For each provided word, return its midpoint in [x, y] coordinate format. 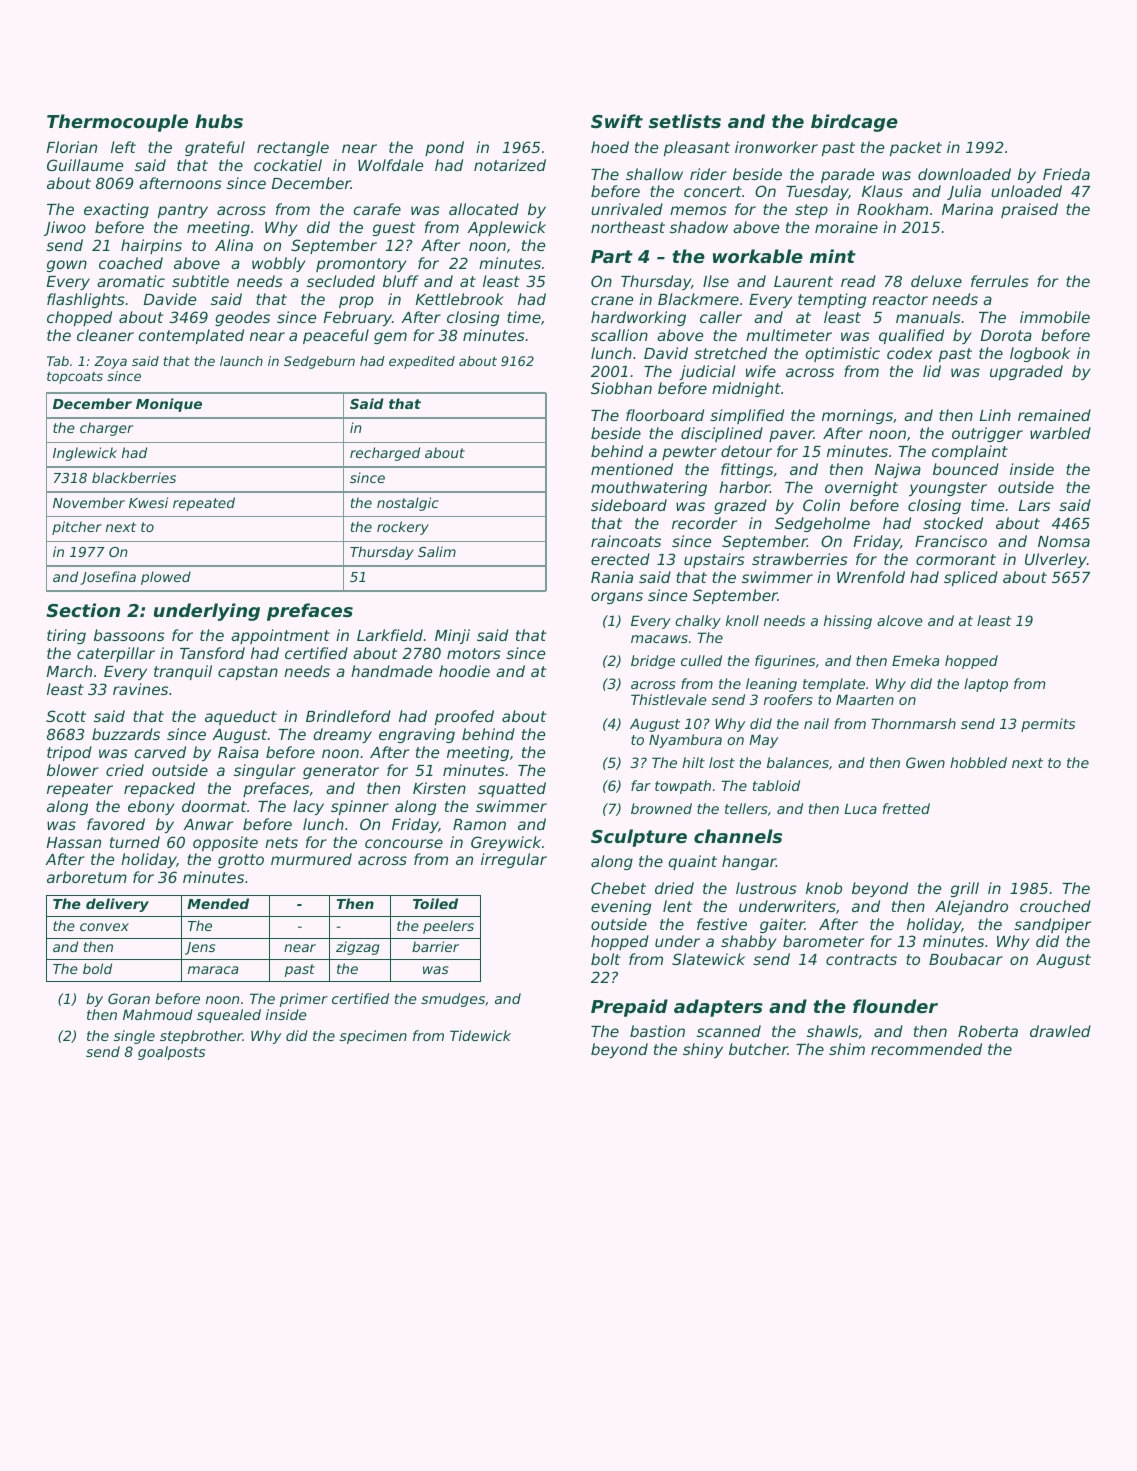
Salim [437, 551]
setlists [685, 121]
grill [965, 889]
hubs [219, 121]
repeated [204, 504]
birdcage [854, 123]
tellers [746, 808]
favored [116, 824]
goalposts [171, 1053]
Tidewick [480, 1035]
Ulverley [1056, 560]
